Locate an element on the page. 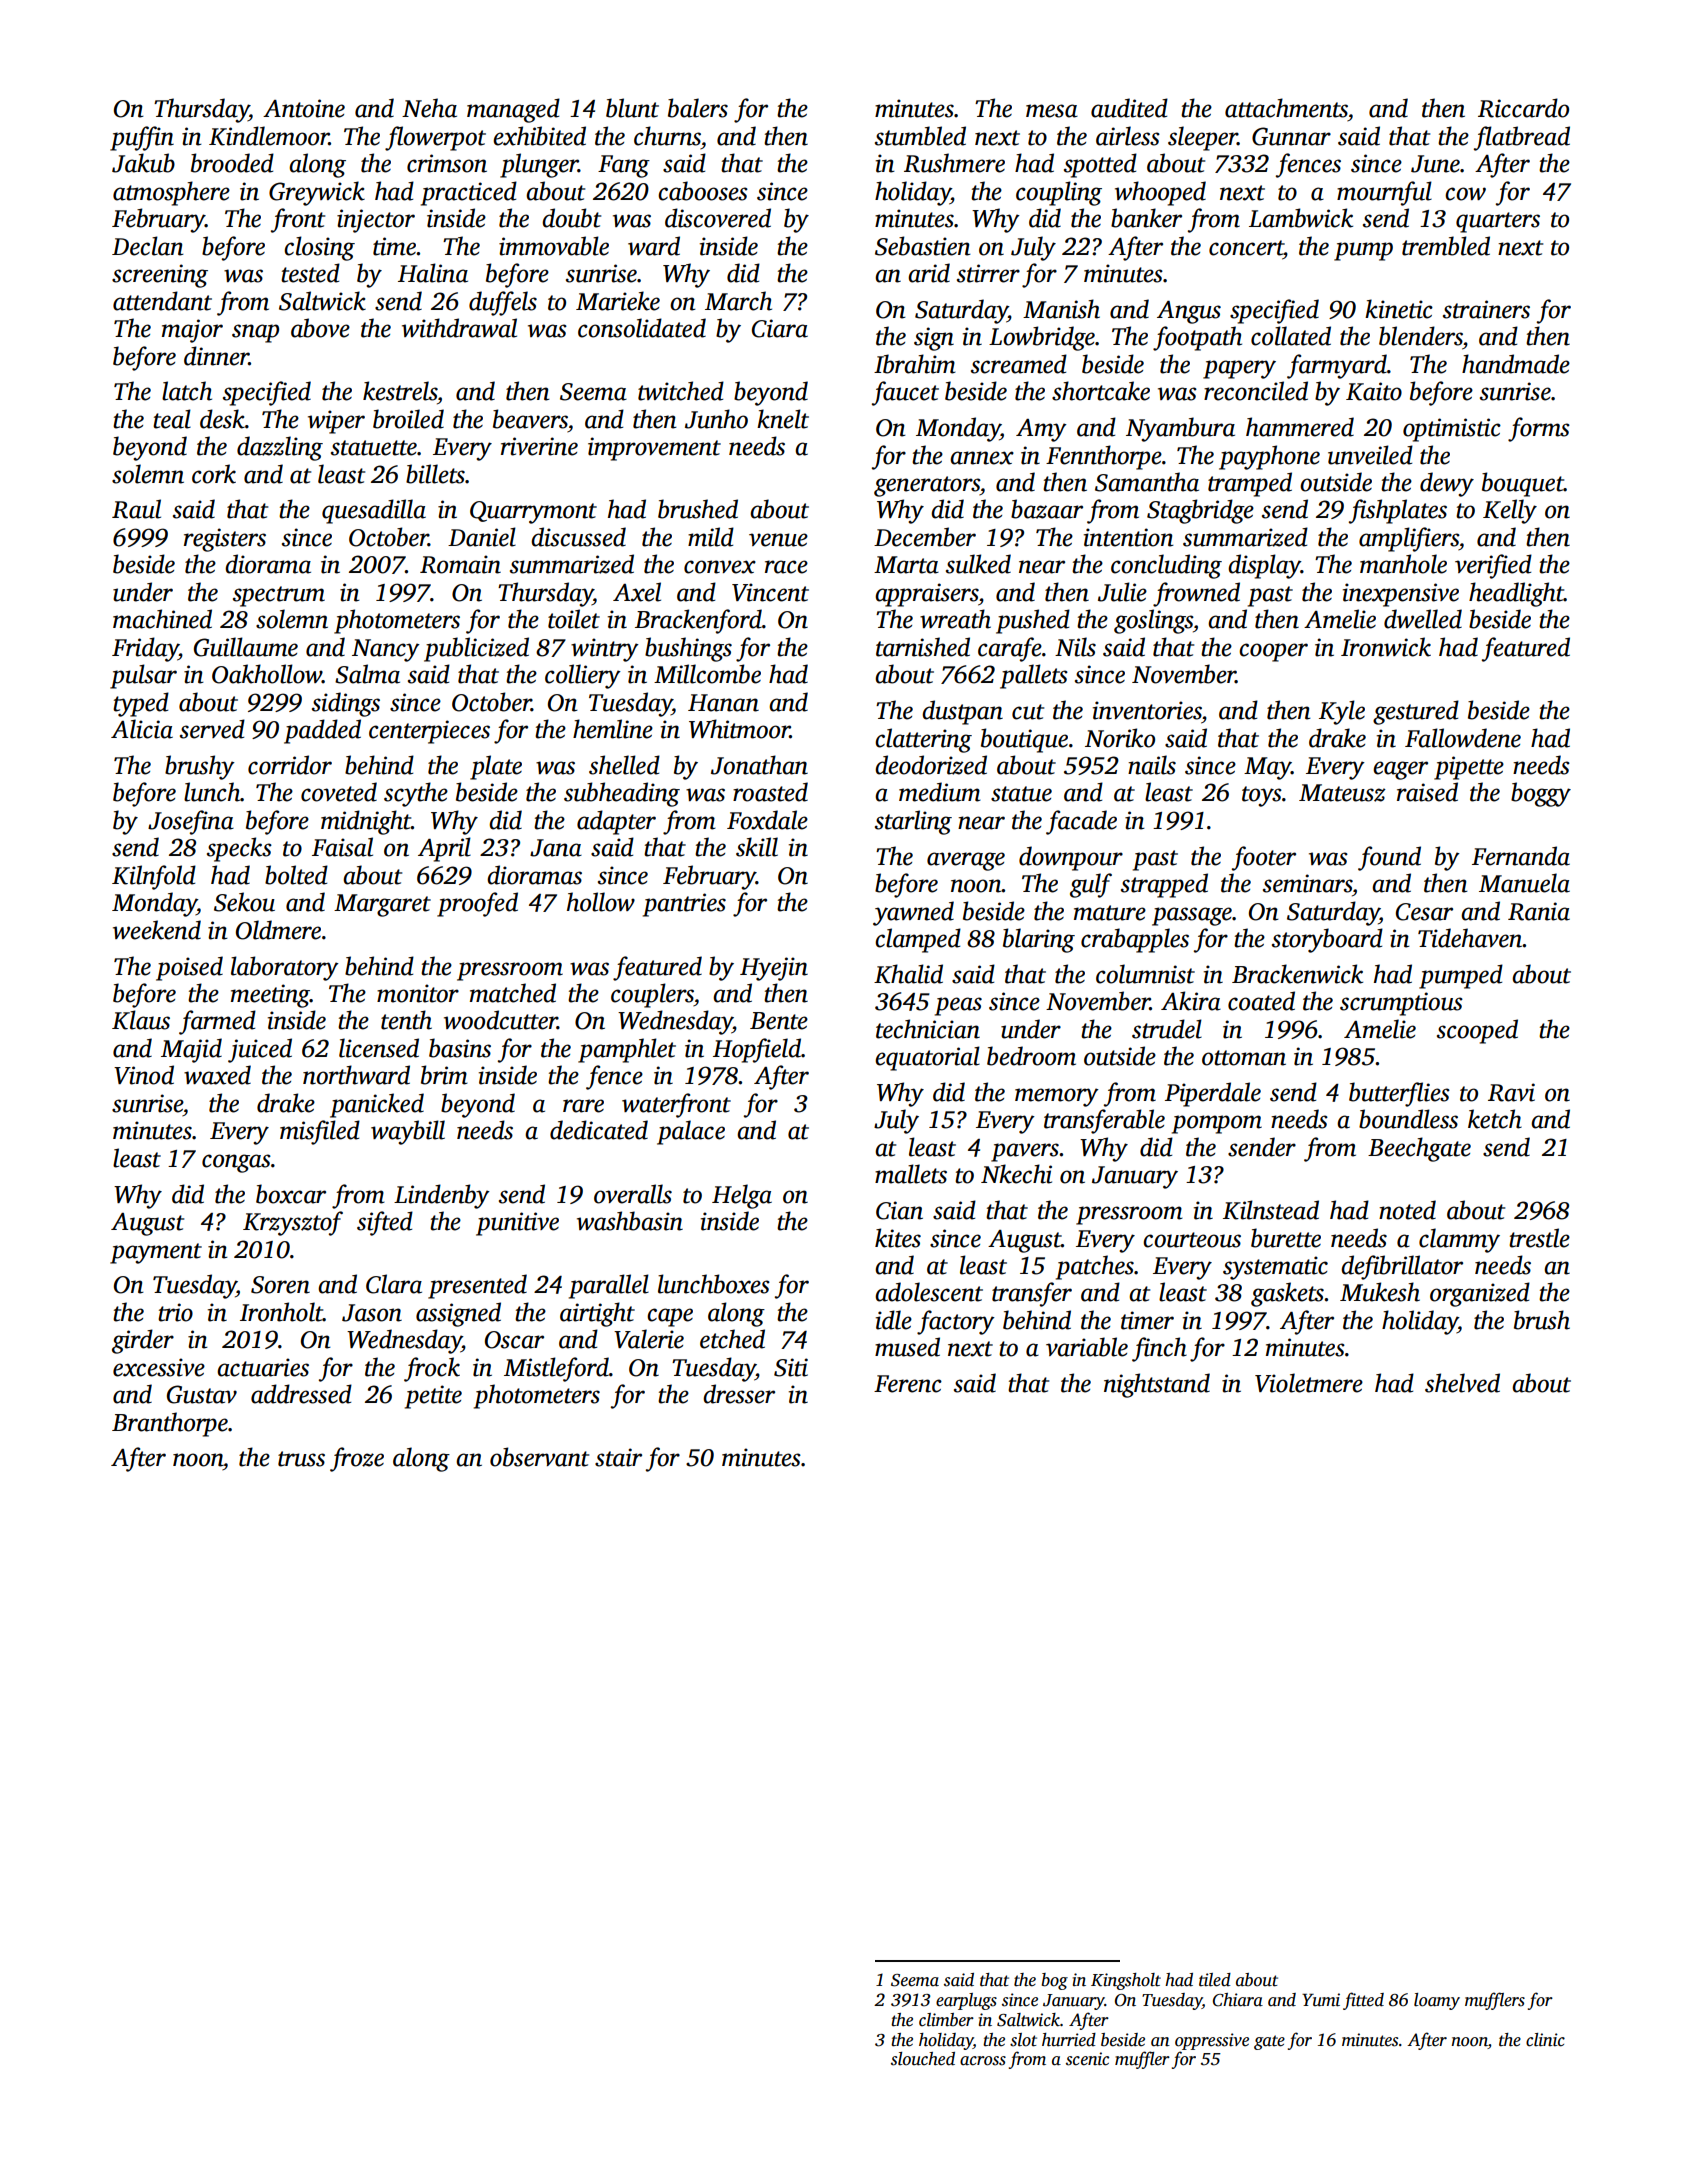  climber is located at coordinates (946, 2020).
